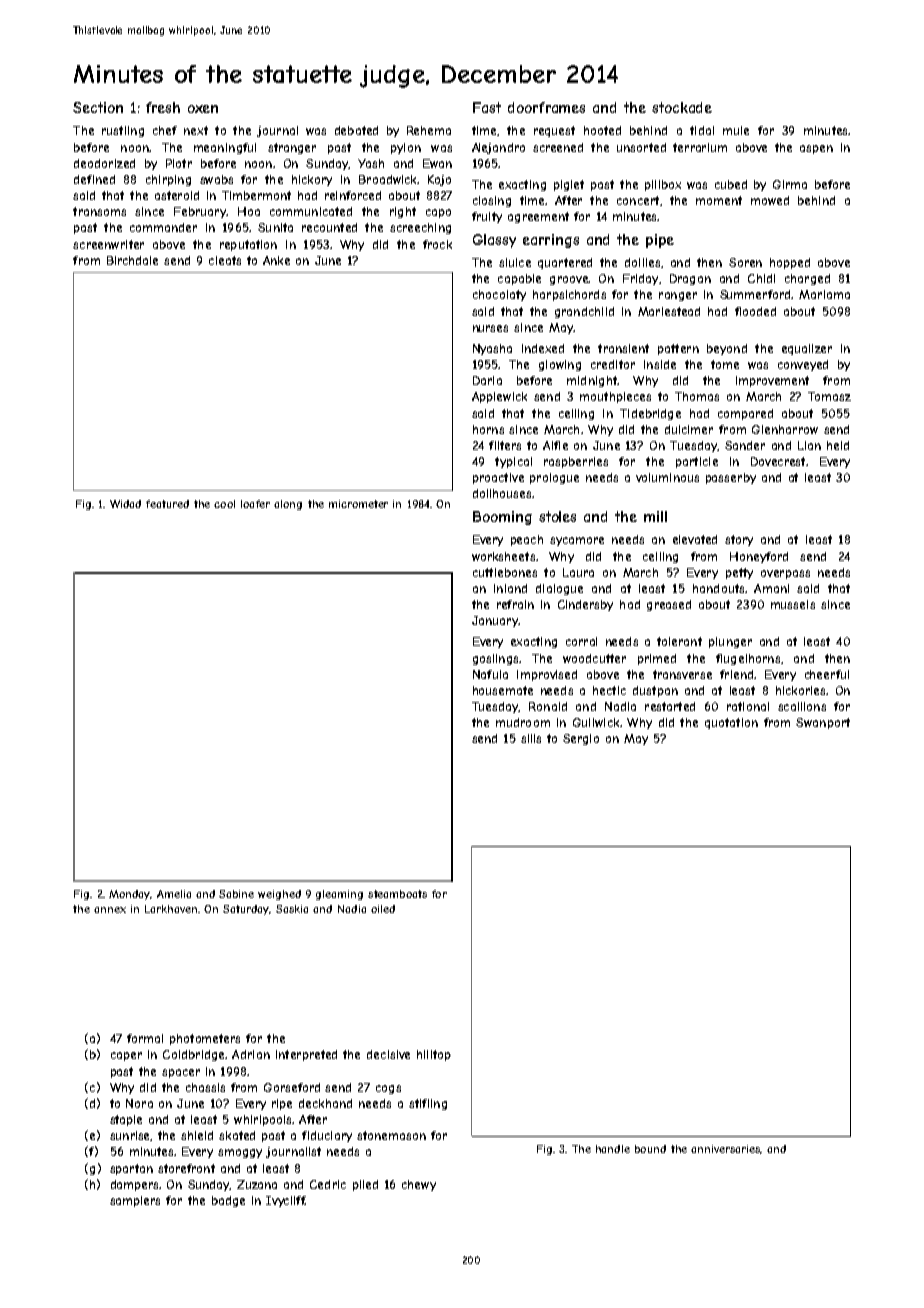 Image resolution: width=924 pixels, height=1308 pixels. What do you see at coordinates (725, 1149) in the image?
I see `anniversaries` at bounding box center [725, 1149].
